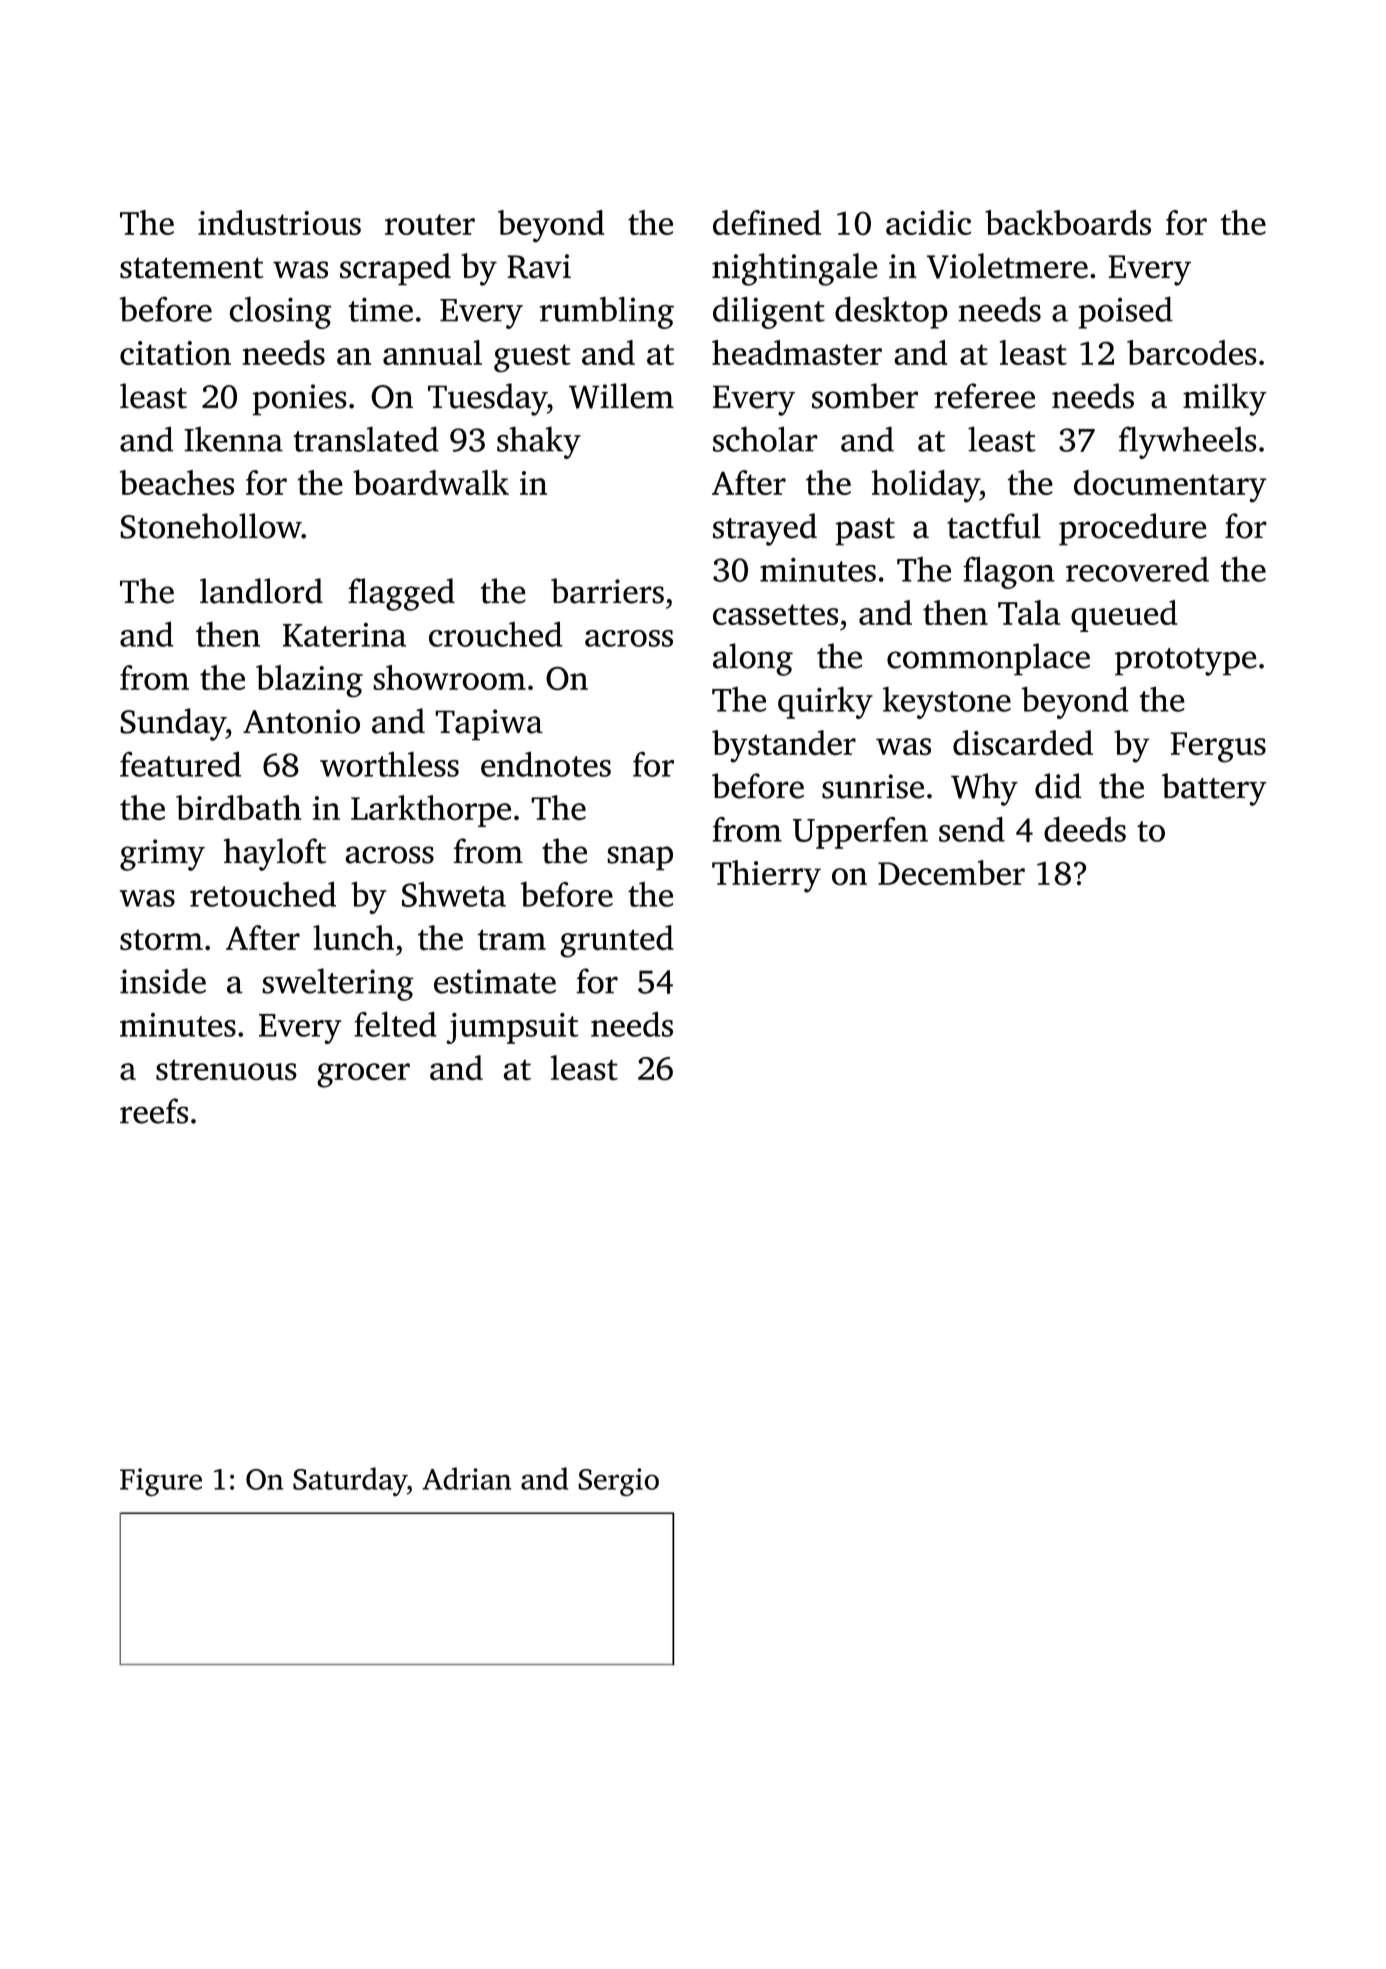 The height and width of the document is (1969, 1386). I want to click on Saturday, so click(350, 1481).
